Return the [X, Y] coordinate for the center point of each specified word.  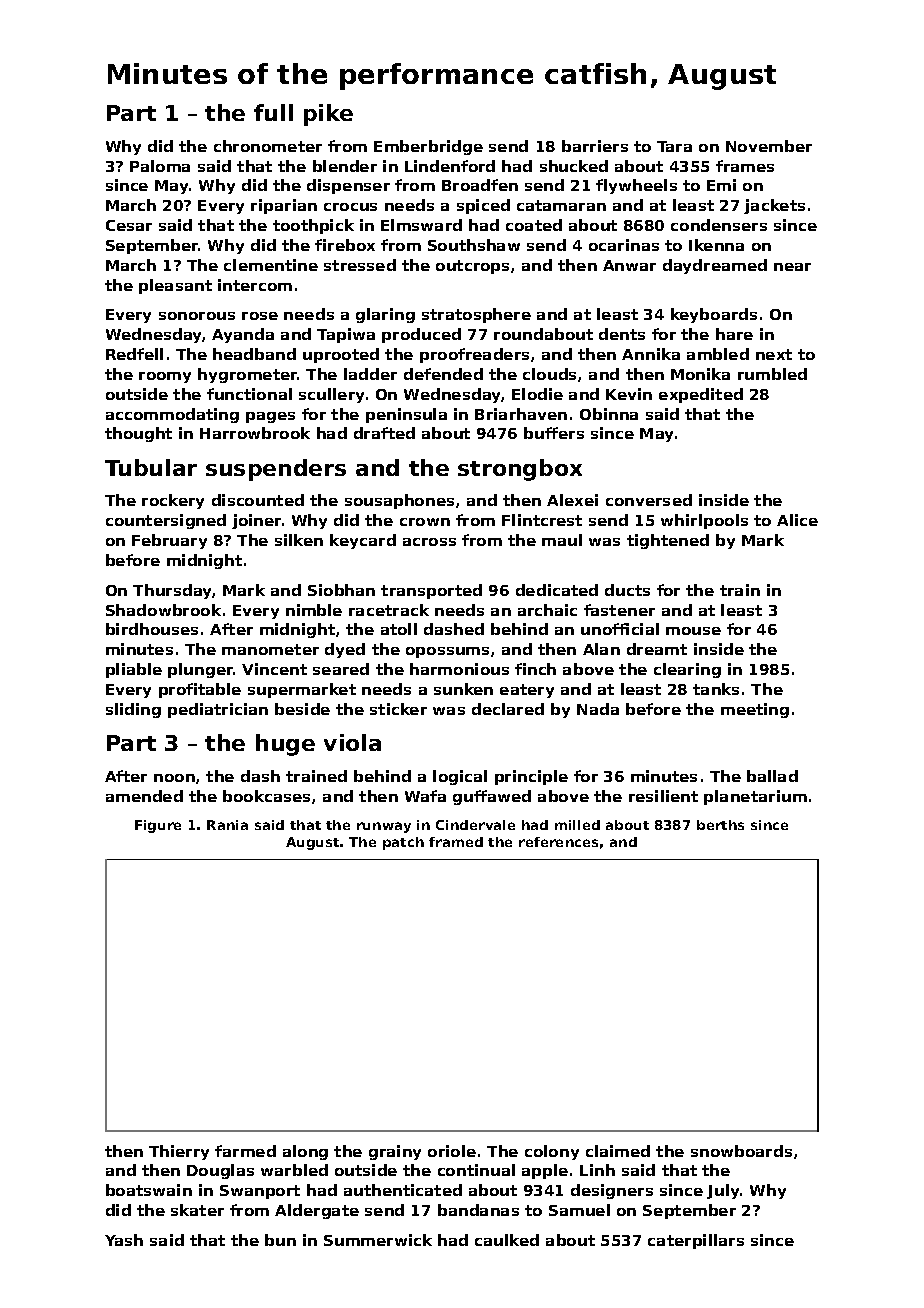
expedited [701, 395]
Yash [124, 1240]
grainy [395, 1152]
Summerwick [378, 1240]
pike [328, 115]
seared [341, 669]
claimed [618, 1151]
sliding [133, 710]
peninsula [406, 415]
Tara [674, 146]
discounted [258, 500]
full [273, 112]
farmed [245, 1151]
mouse [693, 631]
